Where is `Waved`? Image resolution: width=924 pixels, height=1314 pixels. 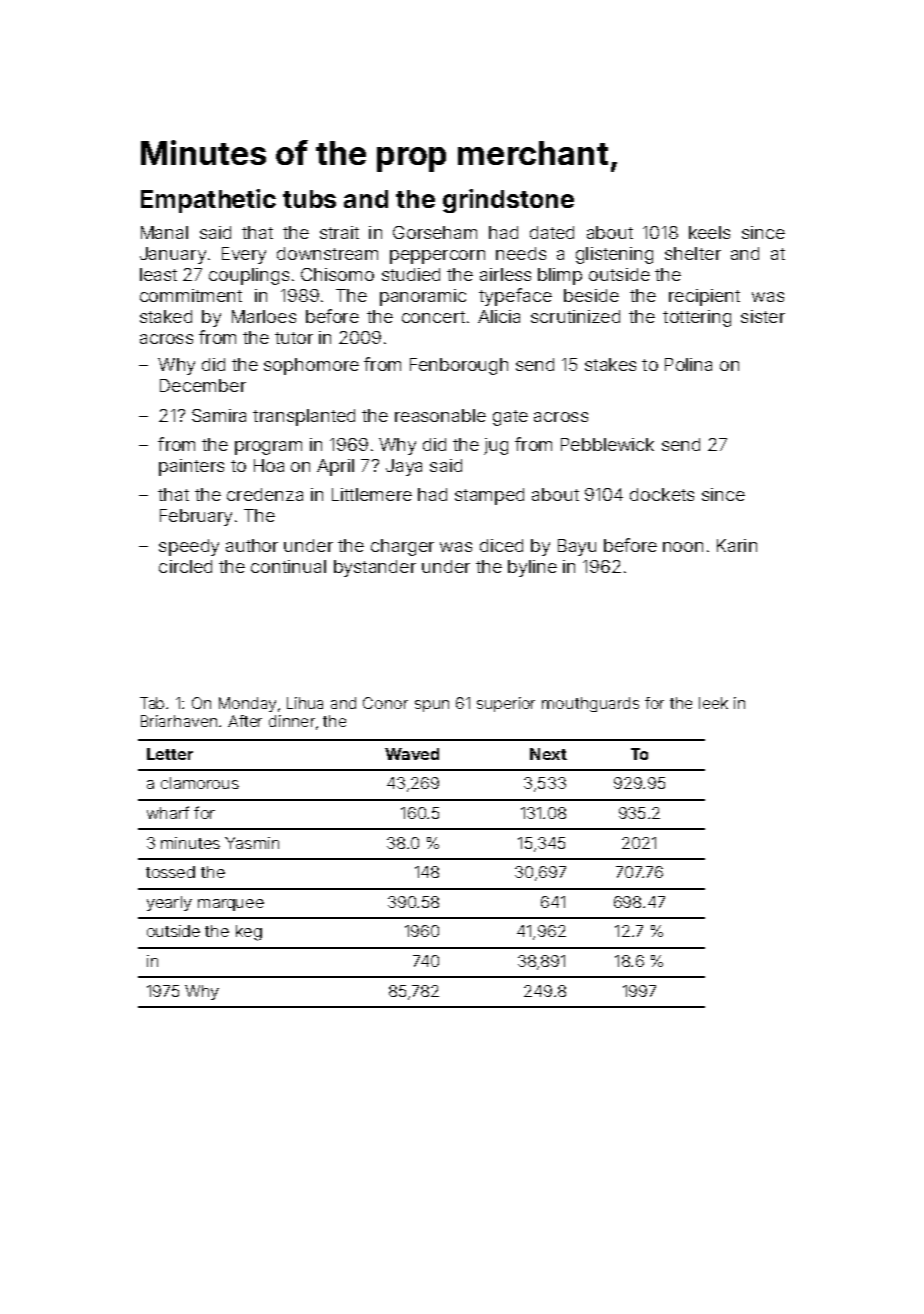 Waved is located at coordinates (412, 754).
